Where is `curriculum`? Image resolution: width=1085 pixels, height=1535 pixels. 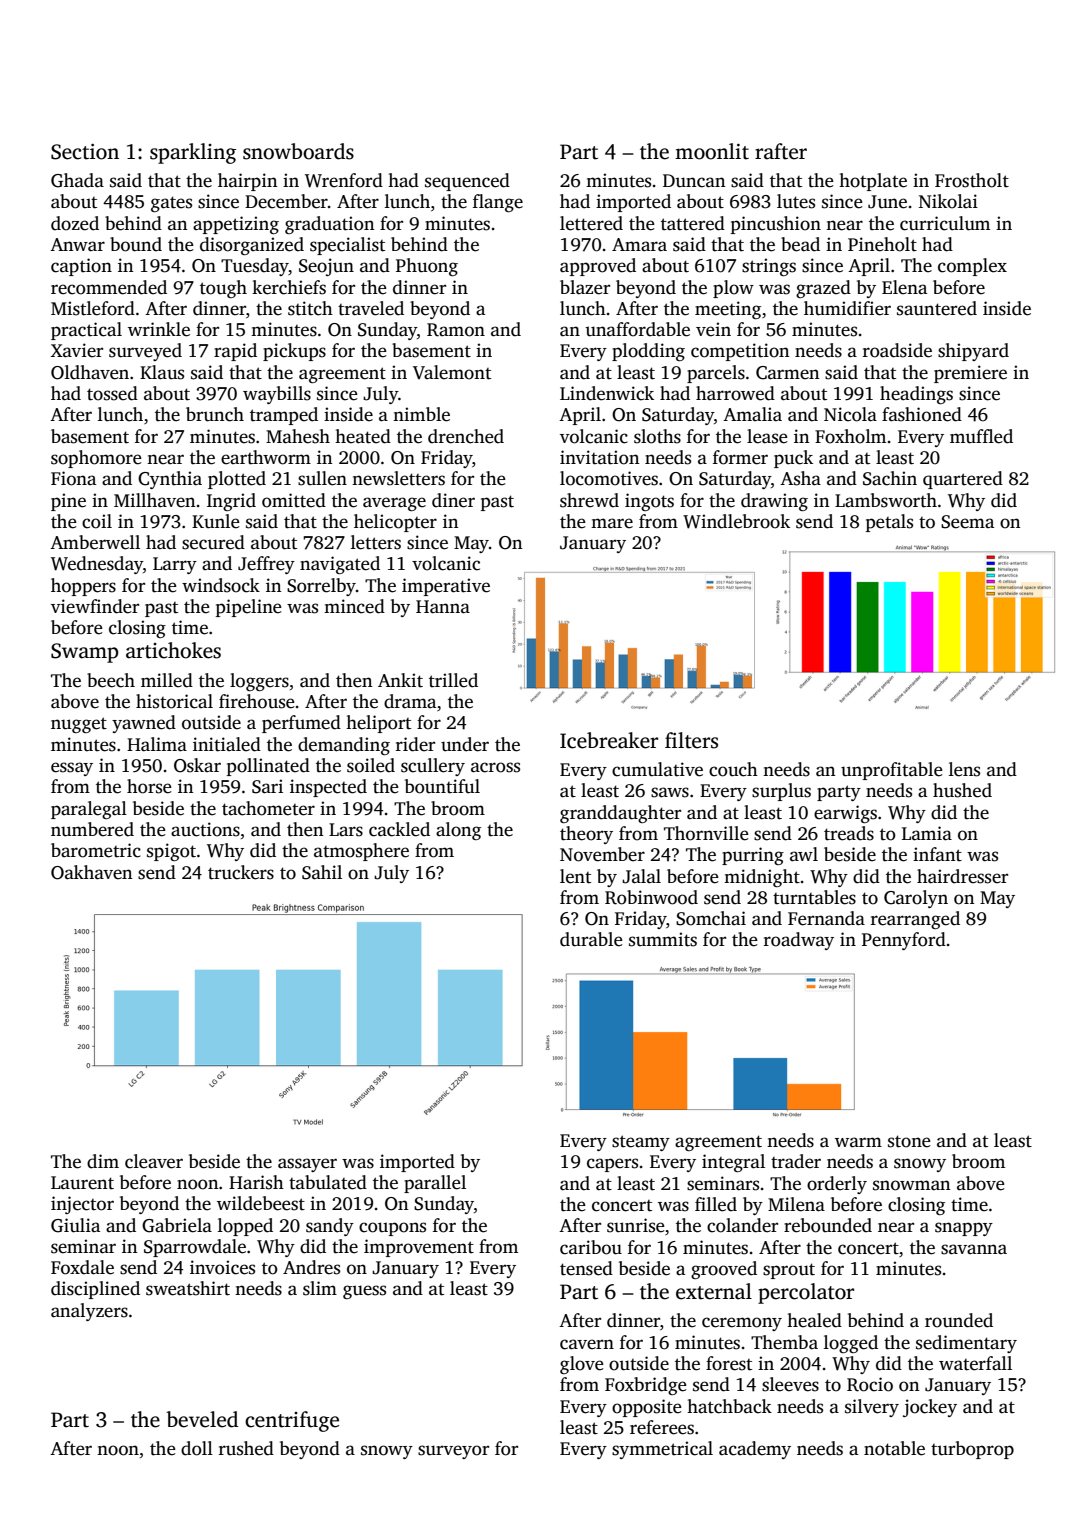 curriculum is located at coordinates (945, 223).
